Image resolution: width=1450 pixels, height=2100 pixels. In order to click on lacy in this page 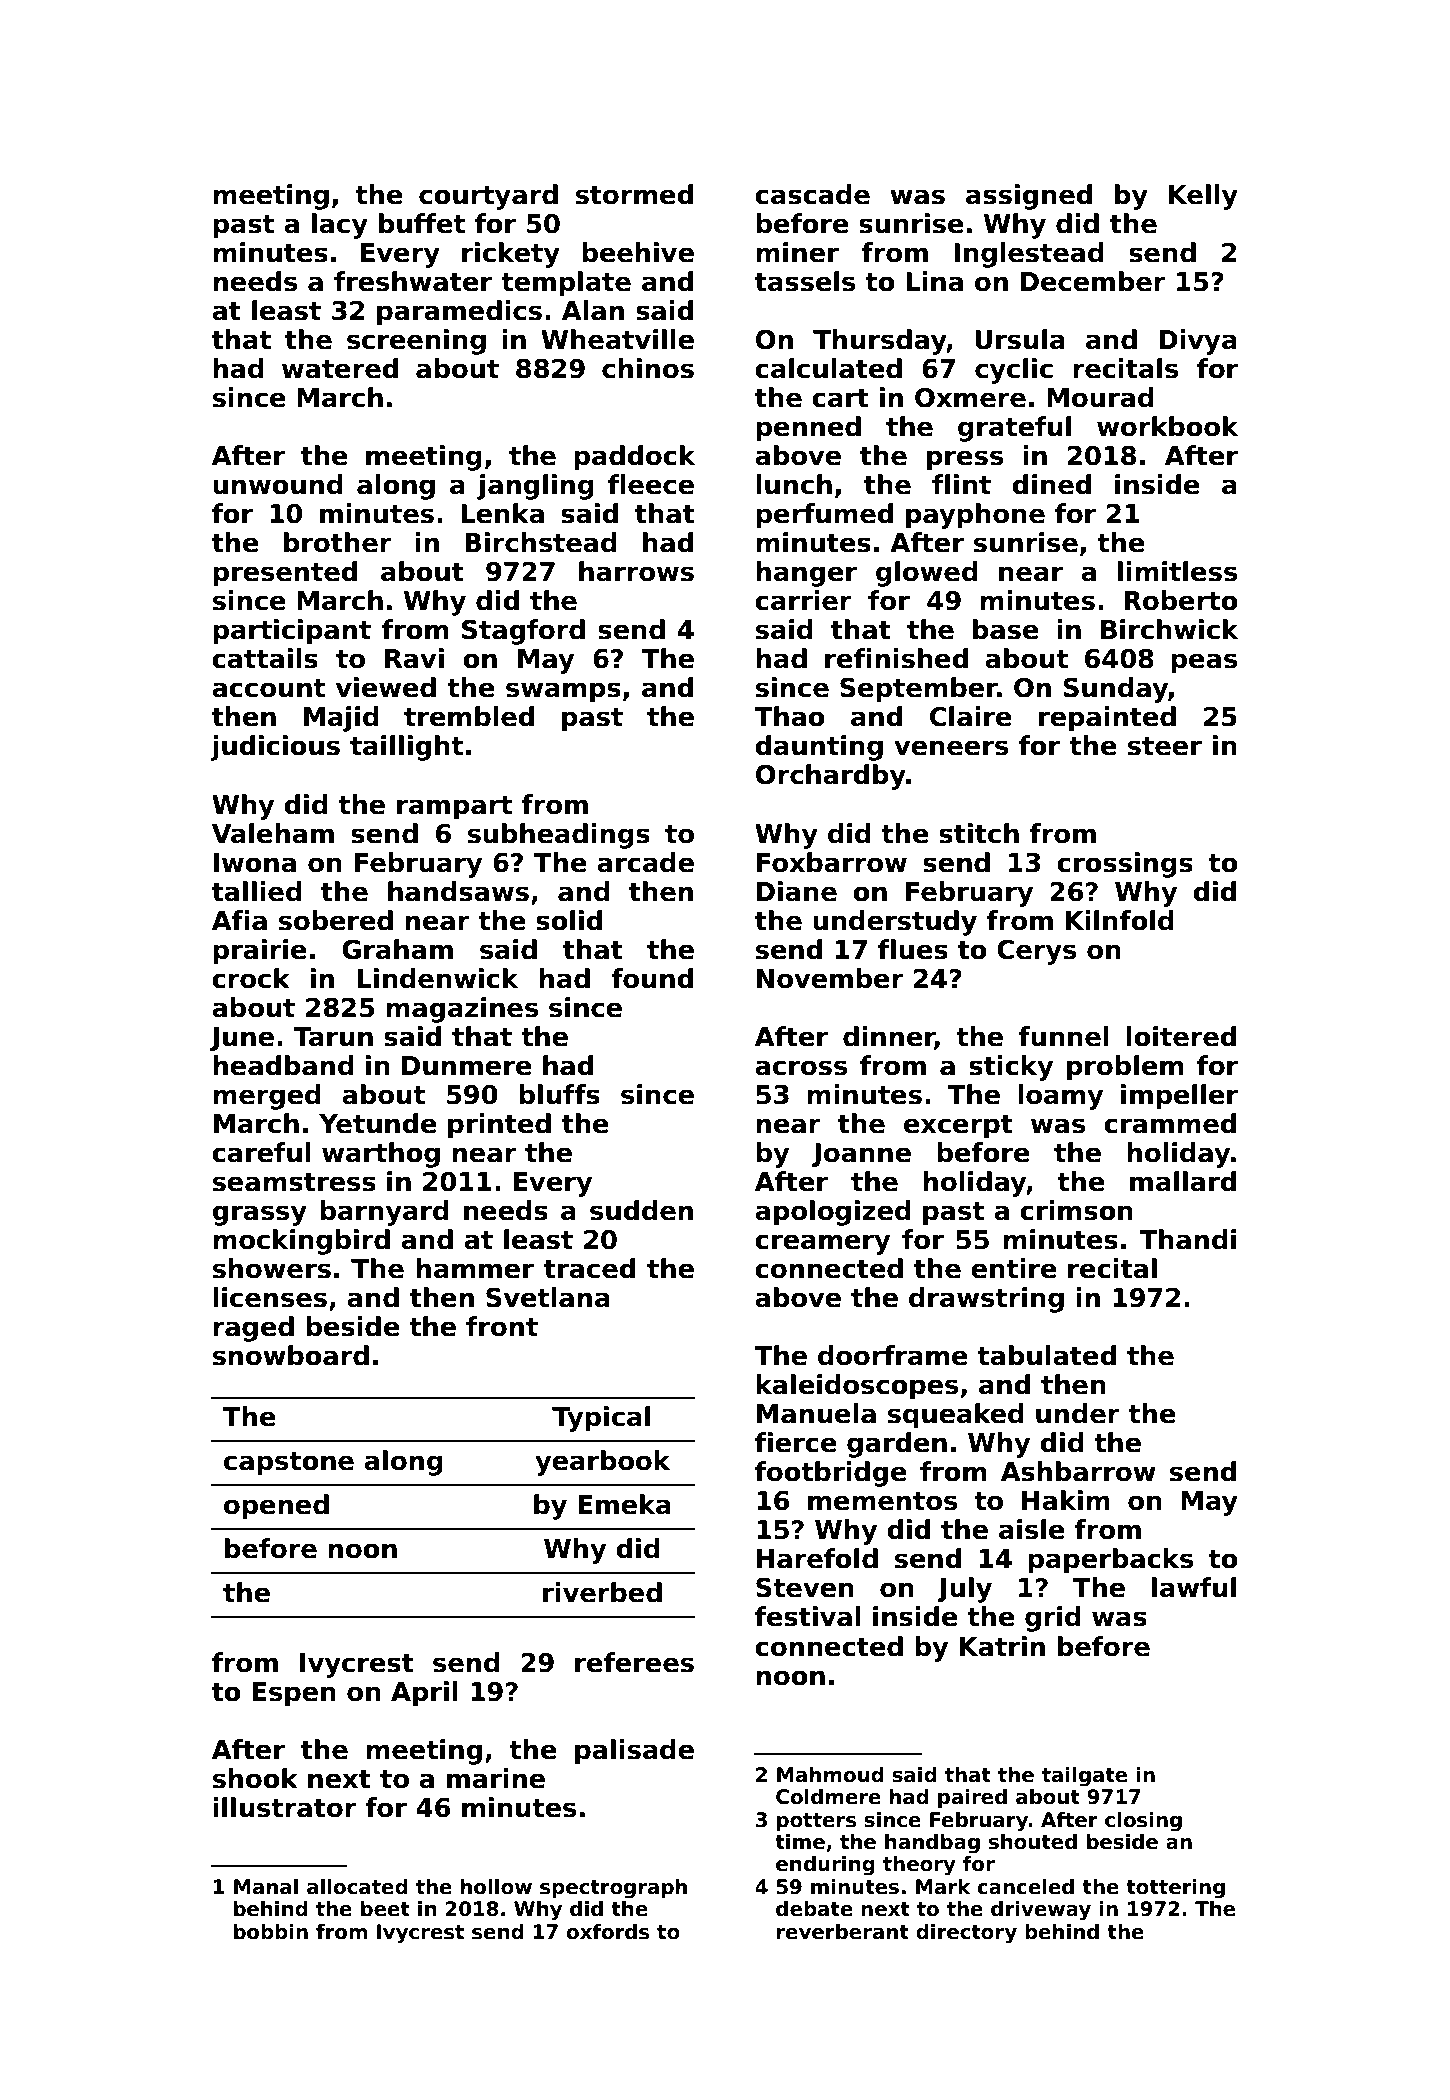, I will do `click(340, 226)`.
